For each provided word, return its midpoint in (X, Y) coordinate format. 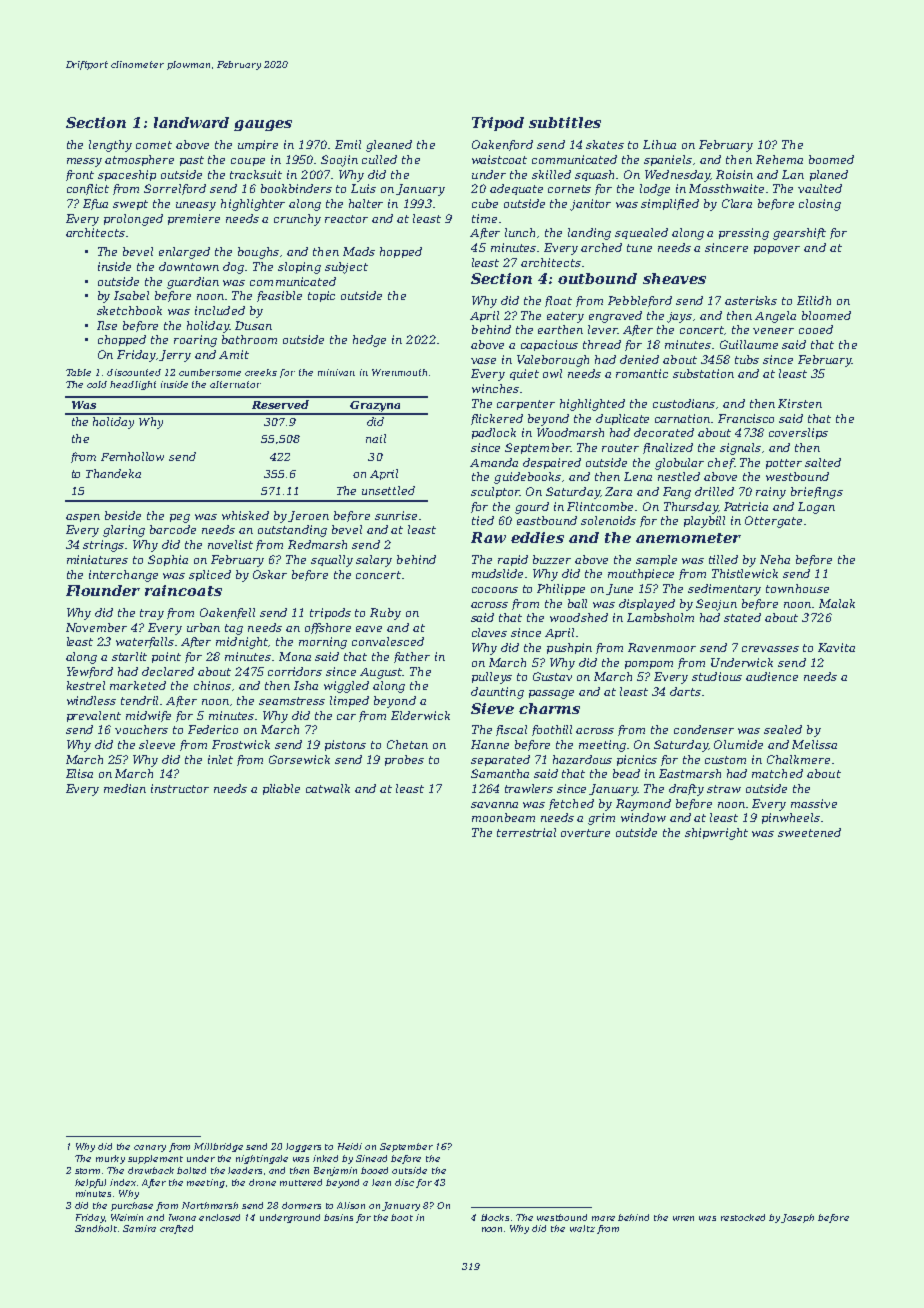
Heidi (350, 1146)
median (125, 788)
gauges (263, 125)
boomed (831, 159)
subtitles (565, 122)
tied (483, 520)
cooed (816, 329)
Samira (139, 1228)
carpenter (526, 405)
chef (721, 463)
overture (585, 833)
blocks (495, 1217)
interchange (123, 576)
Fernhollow (132, 456)
